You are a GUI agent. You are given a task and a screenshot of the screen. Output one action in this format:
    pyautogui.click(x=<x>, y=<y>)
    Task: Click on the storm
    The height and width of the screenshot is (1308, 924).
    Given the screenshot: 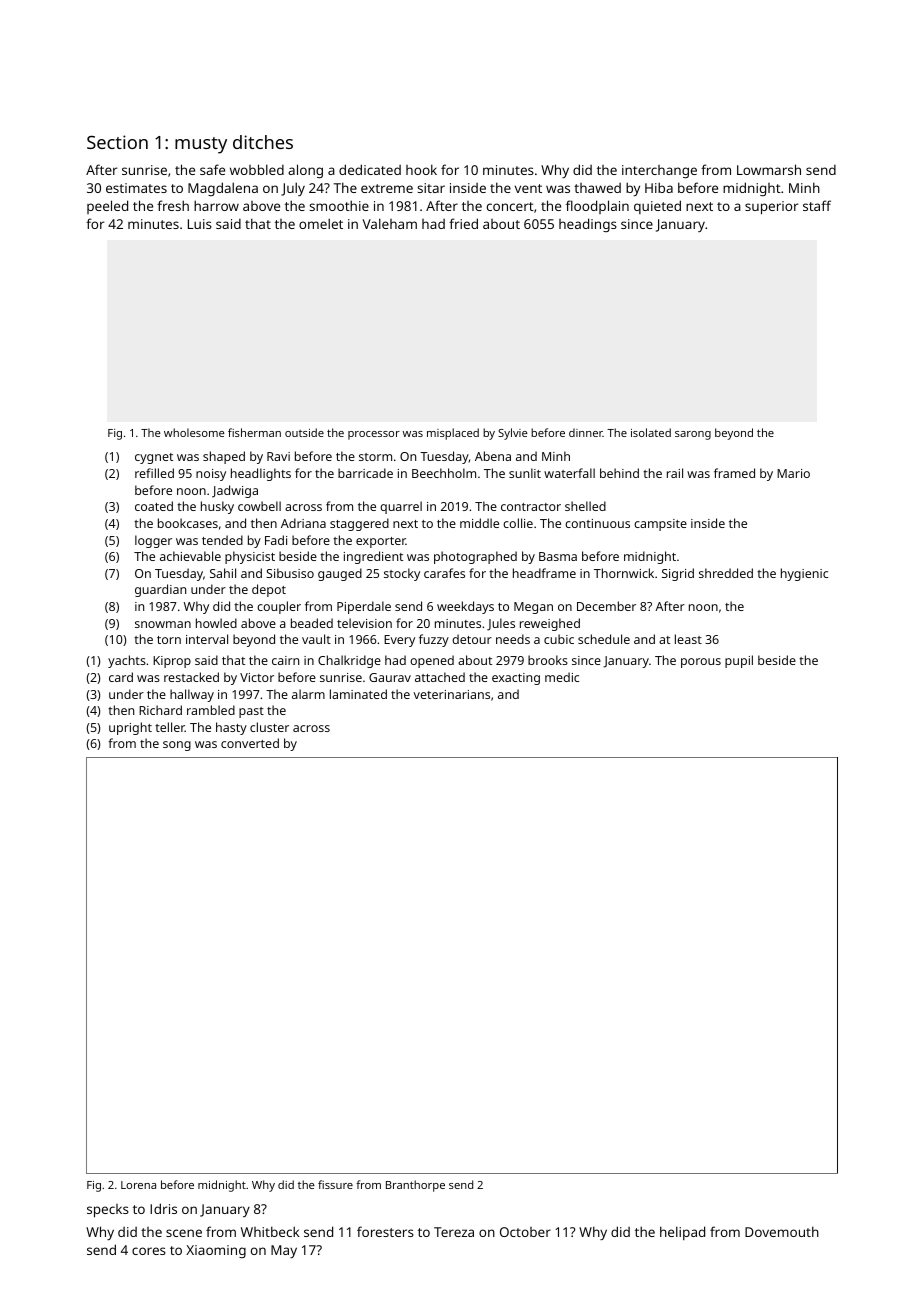 What is the action you would take?
    pyautogui.click(x=375, y=457)
